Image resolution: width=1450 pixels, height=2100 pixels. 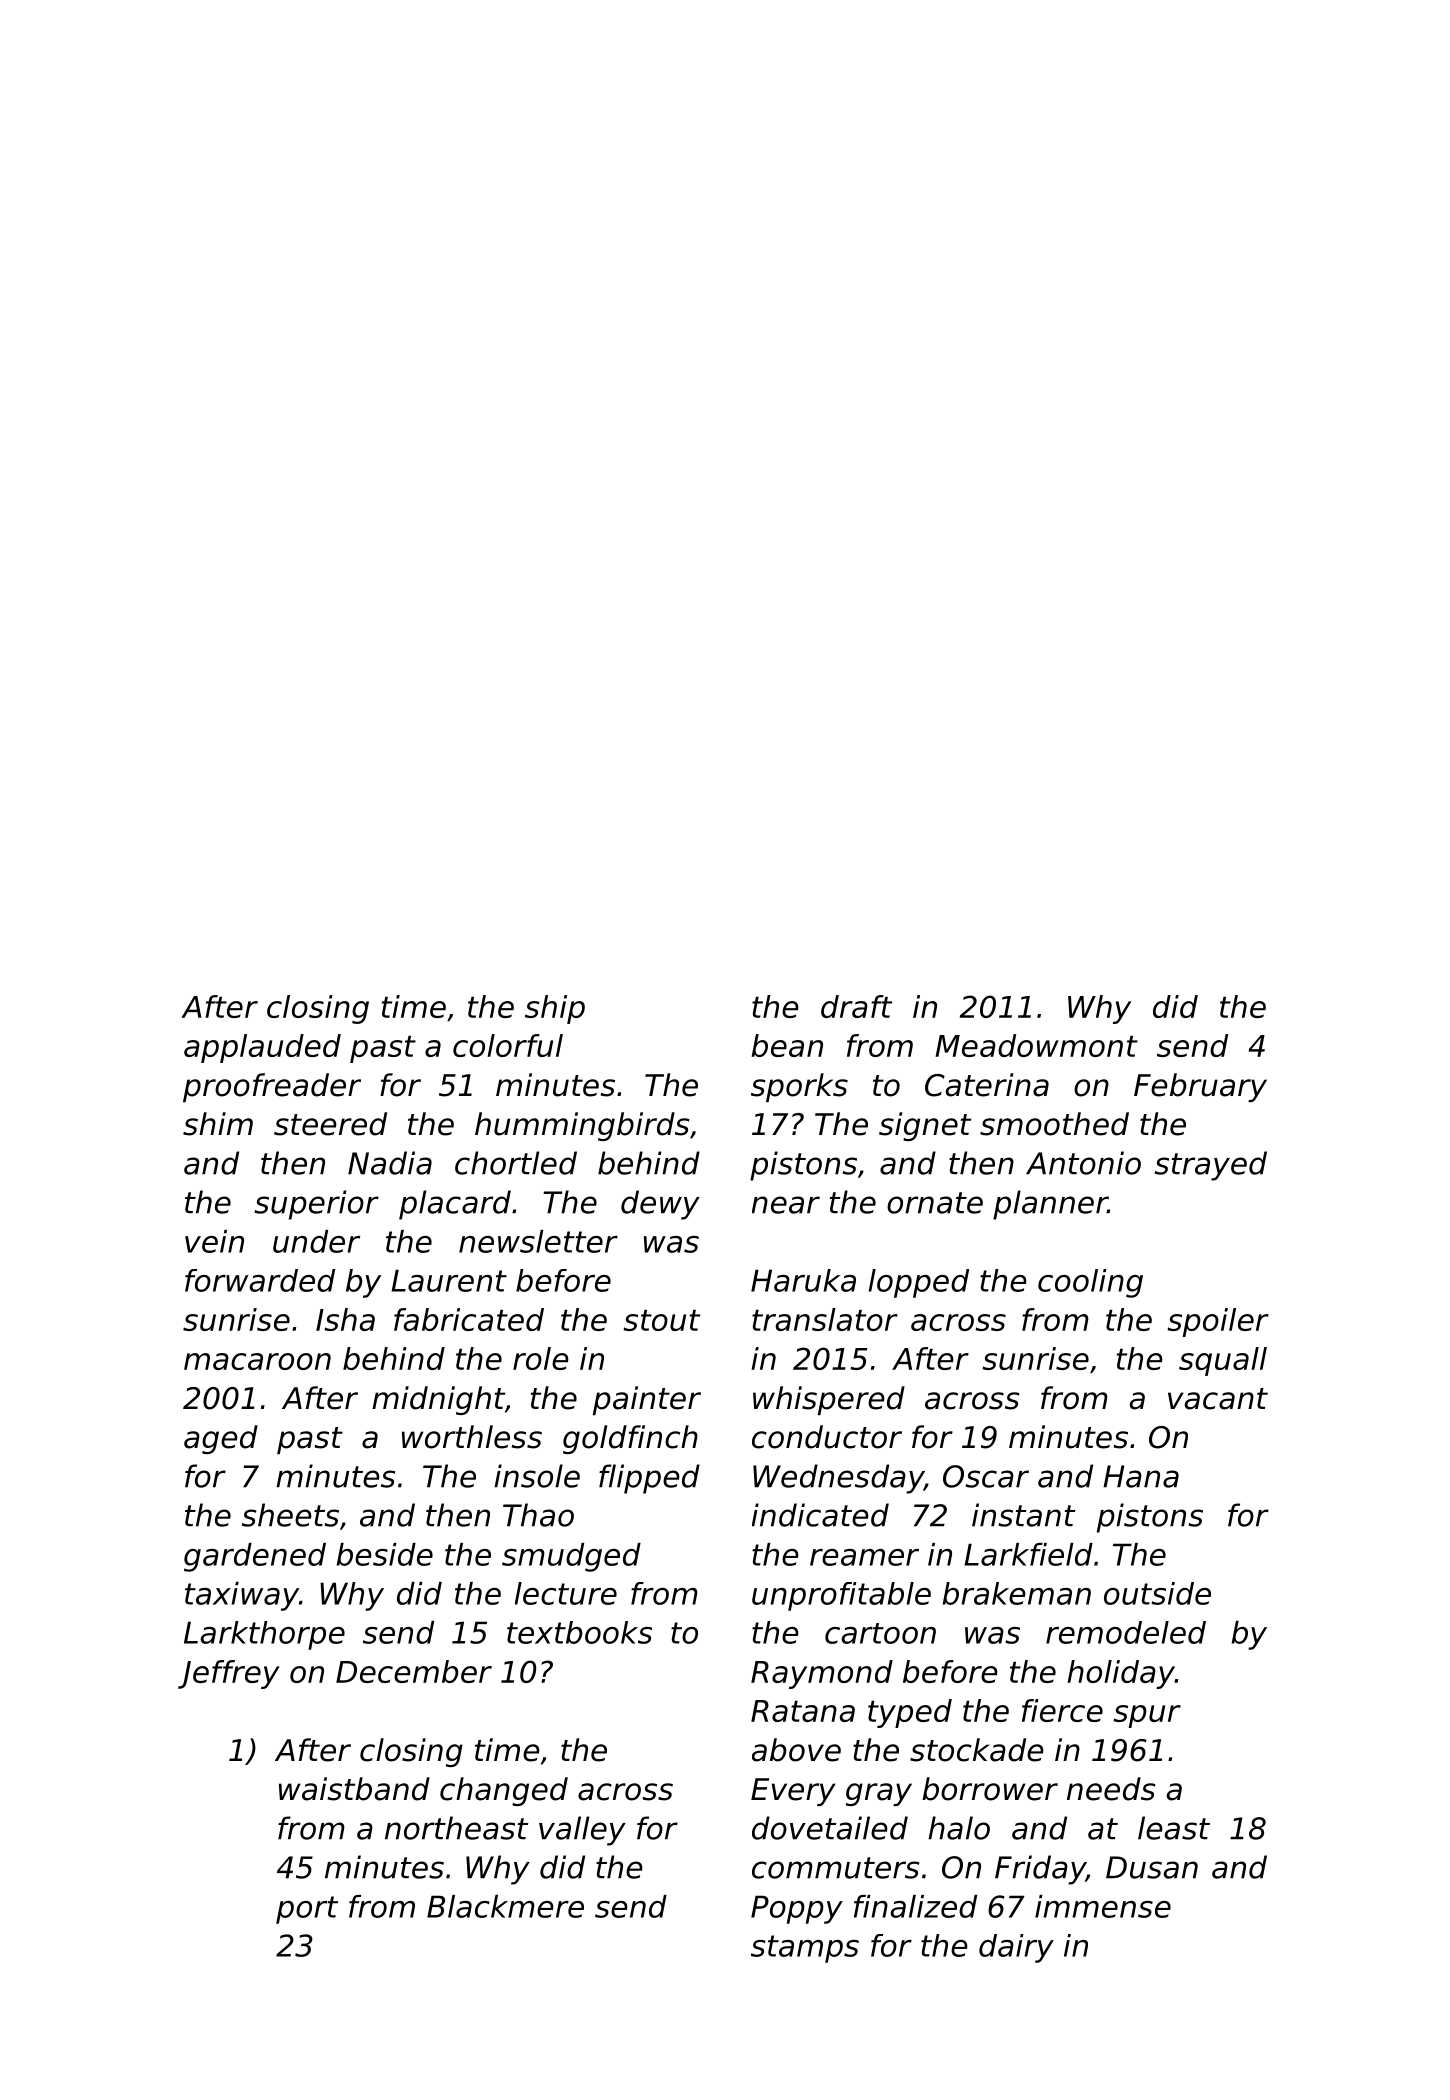 What do you see at coordinates (449, 1280) in the screenshot?
I see `Laurent` at bounding box center [449, 1280].
